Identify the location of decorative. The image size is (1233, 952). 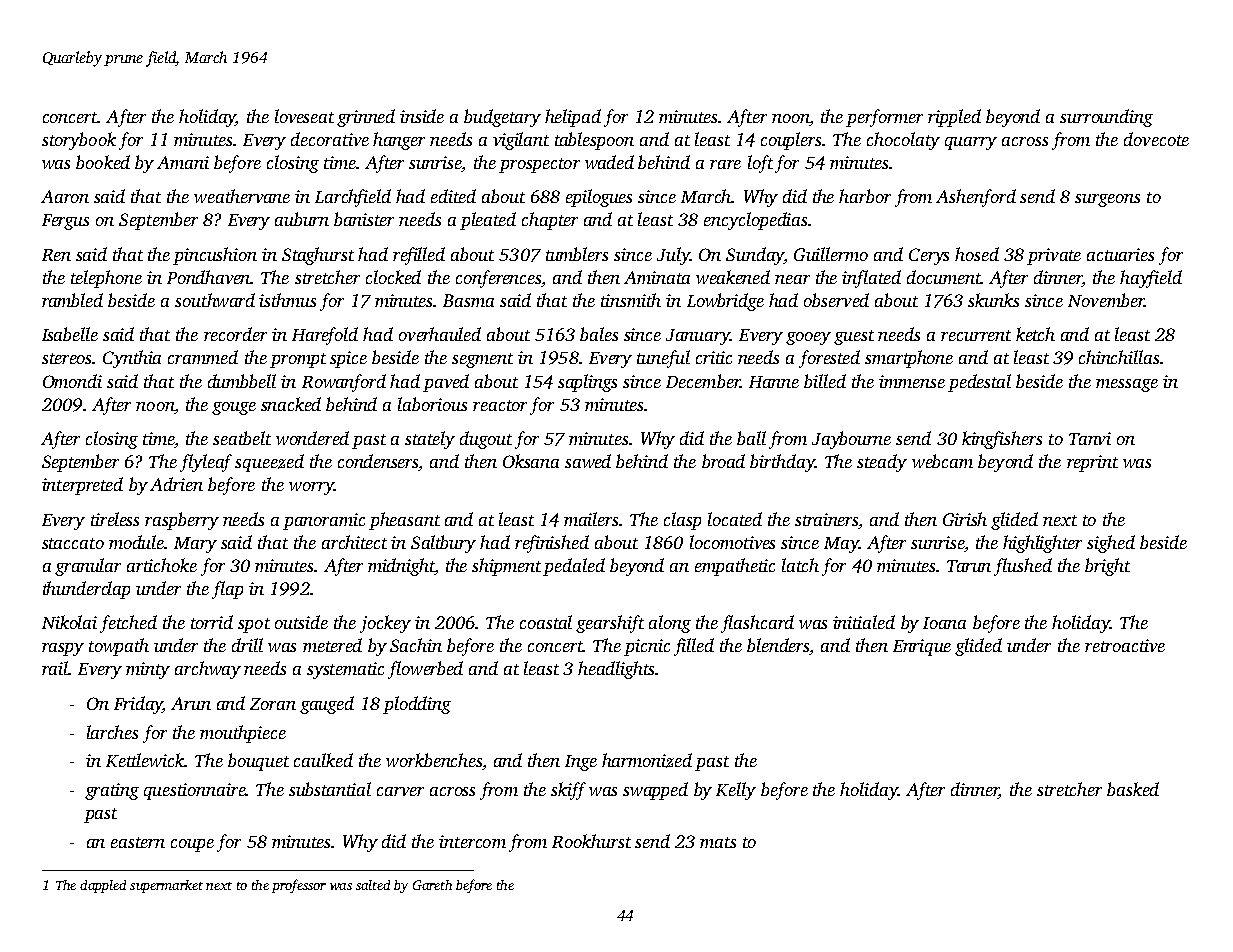
(330, 139).
